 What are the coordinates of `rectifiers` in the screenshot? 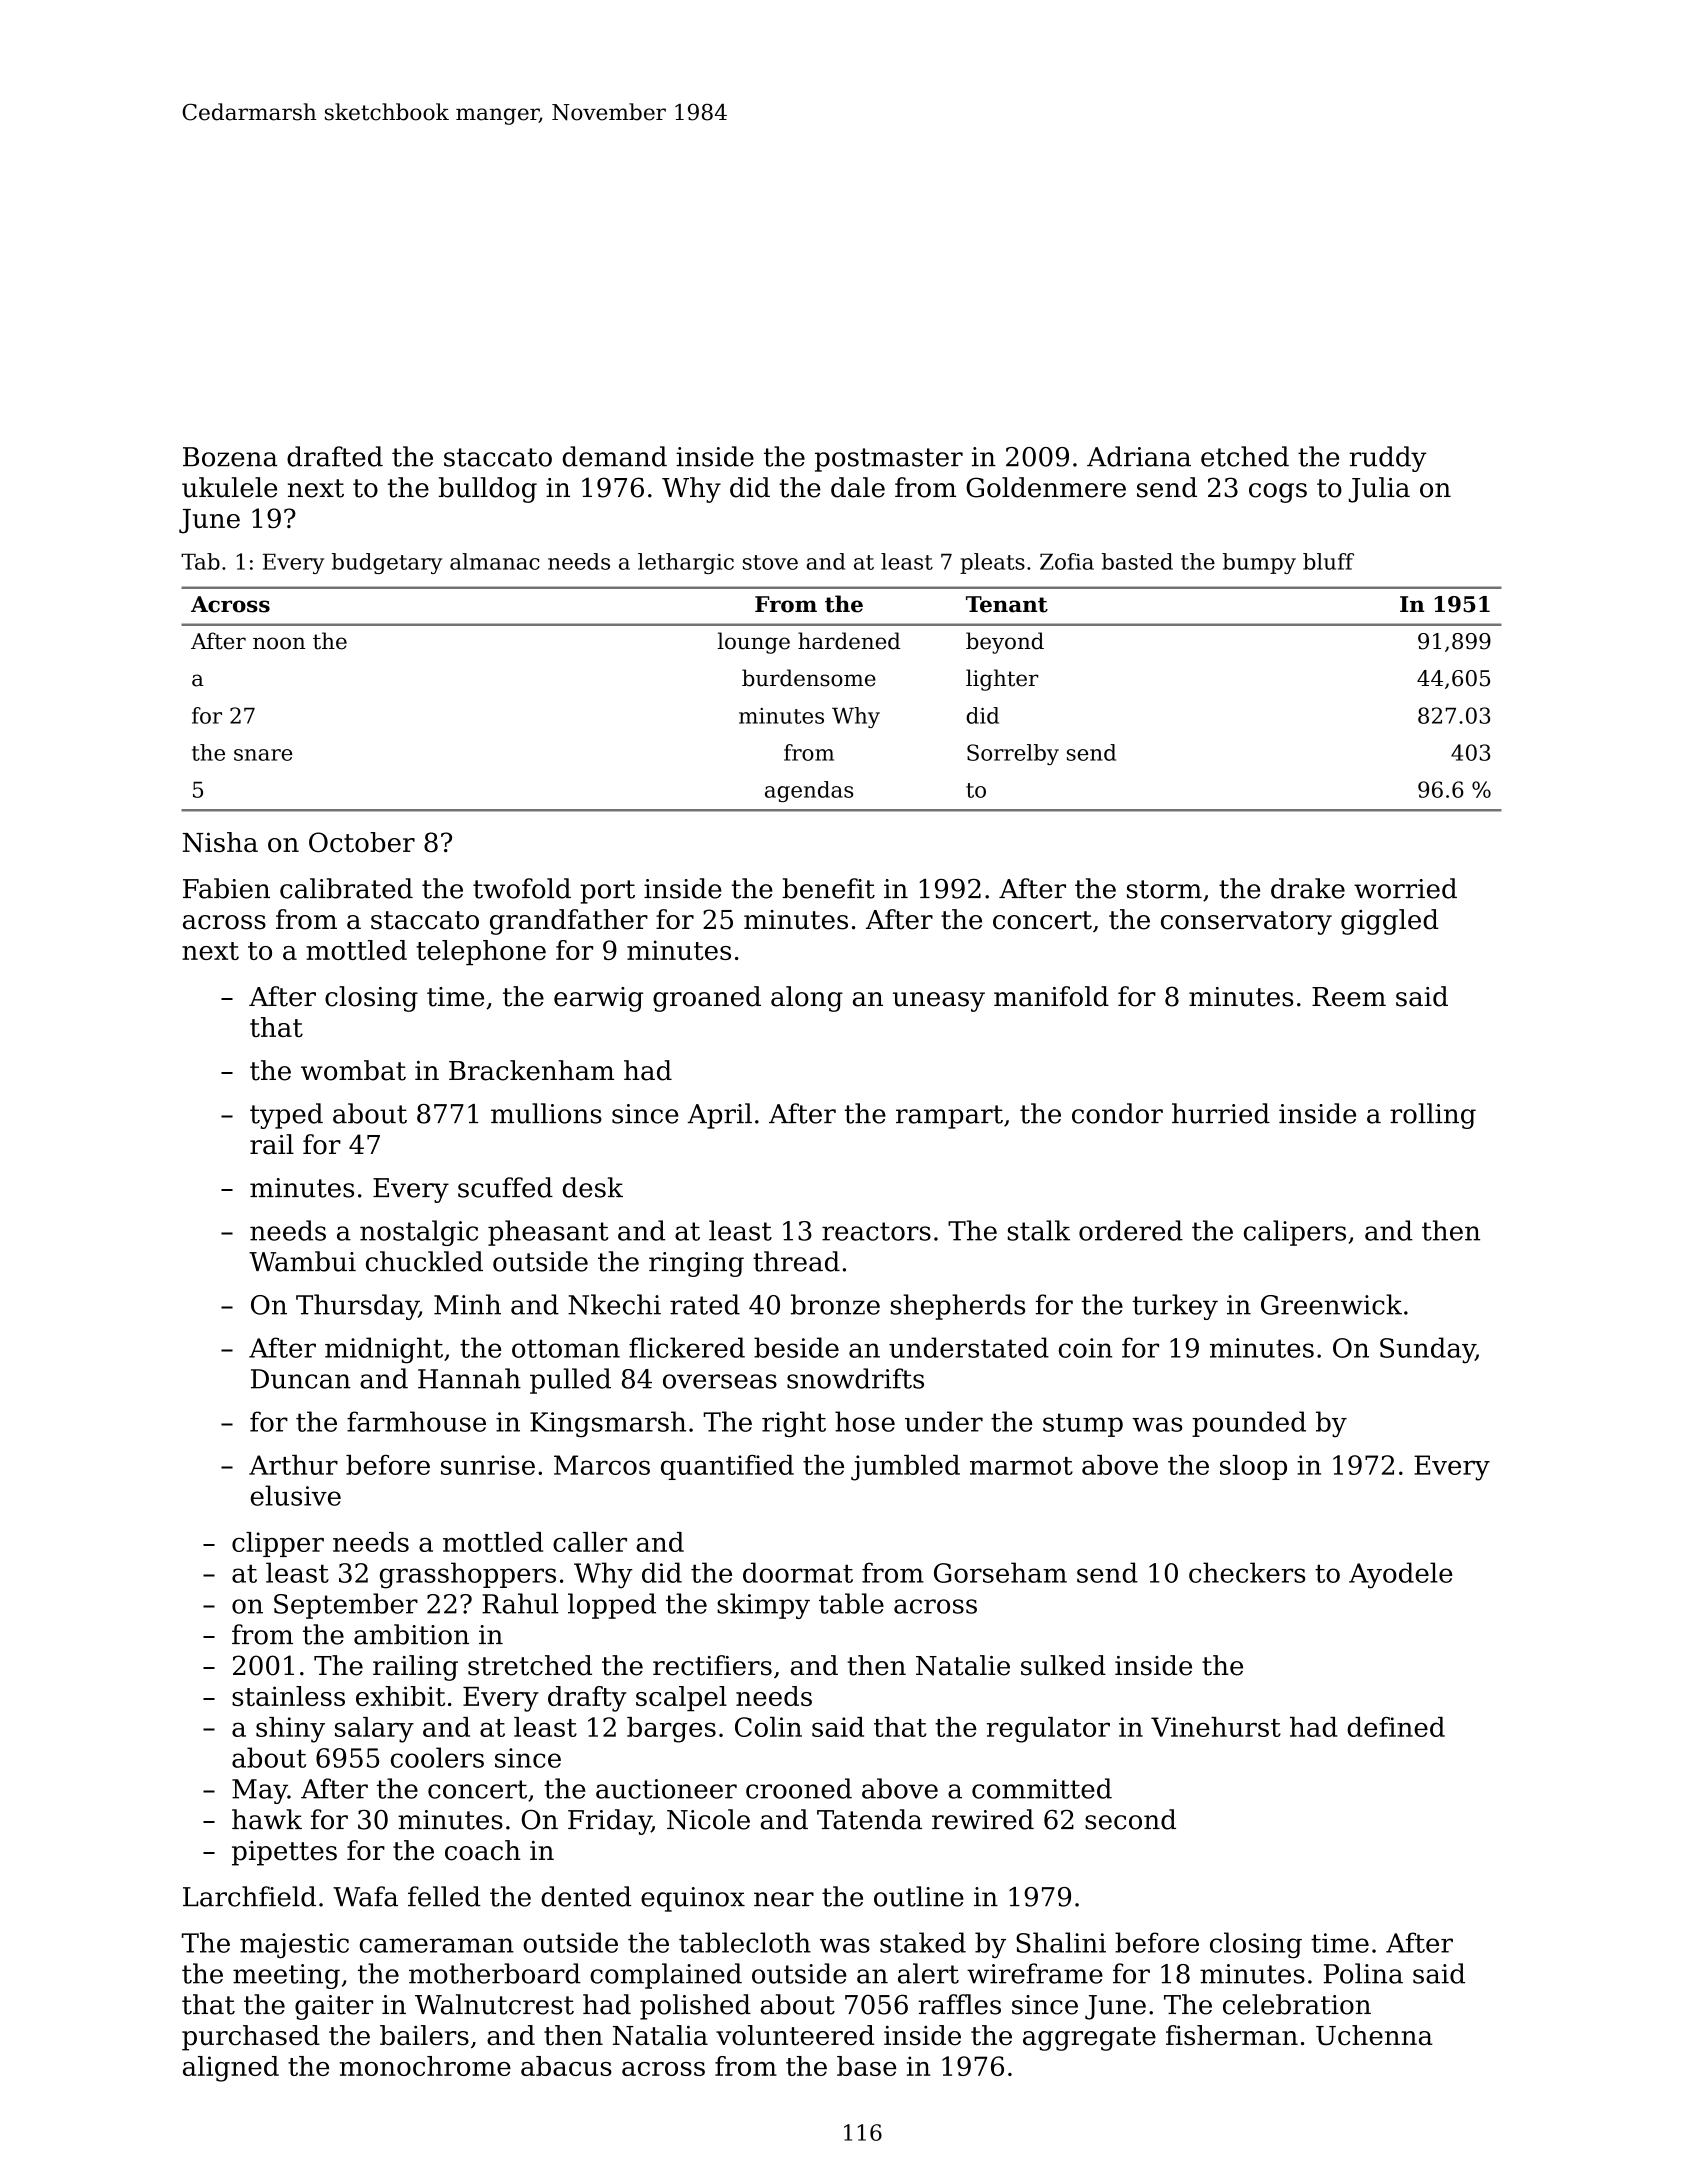 It's located at (712, 1665).
